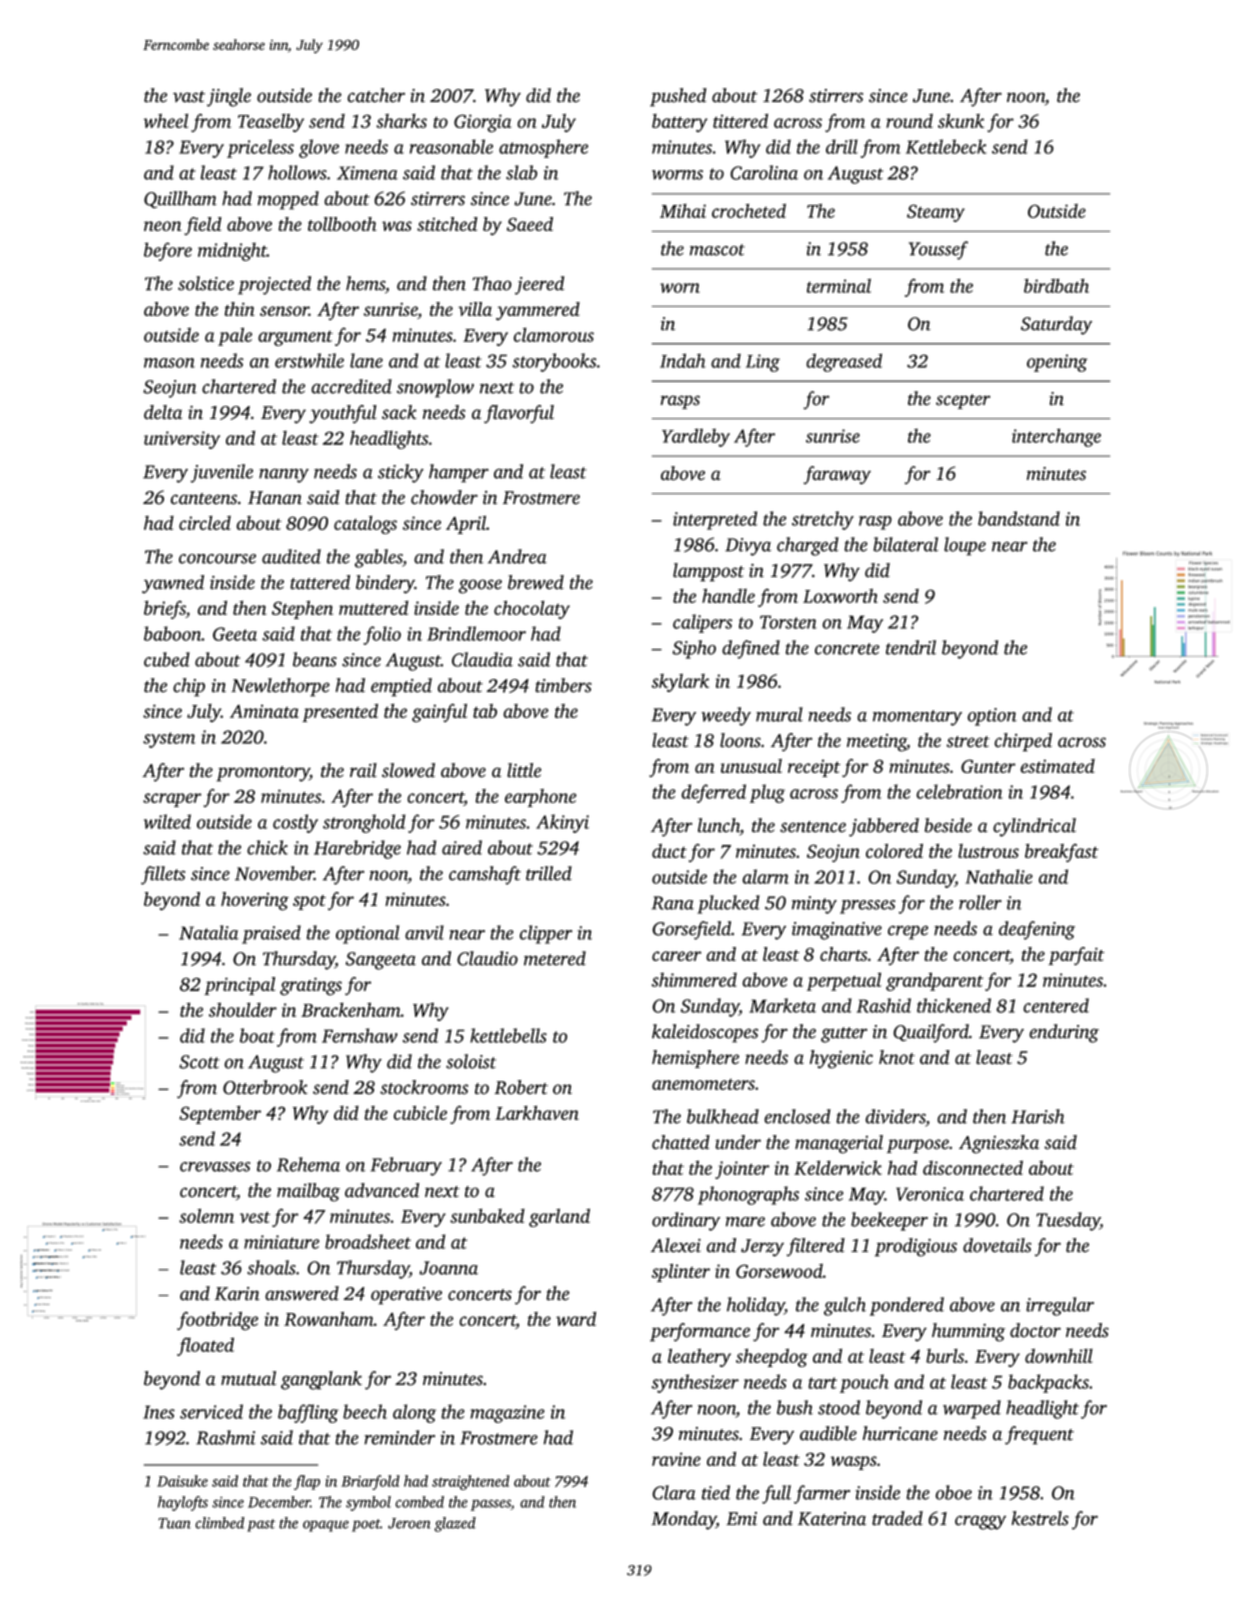 This screenshot has height=1622, width=1254. Describe the element at coordinates (308, 1192) in the screenshot. I see `mailbag` at that location.
